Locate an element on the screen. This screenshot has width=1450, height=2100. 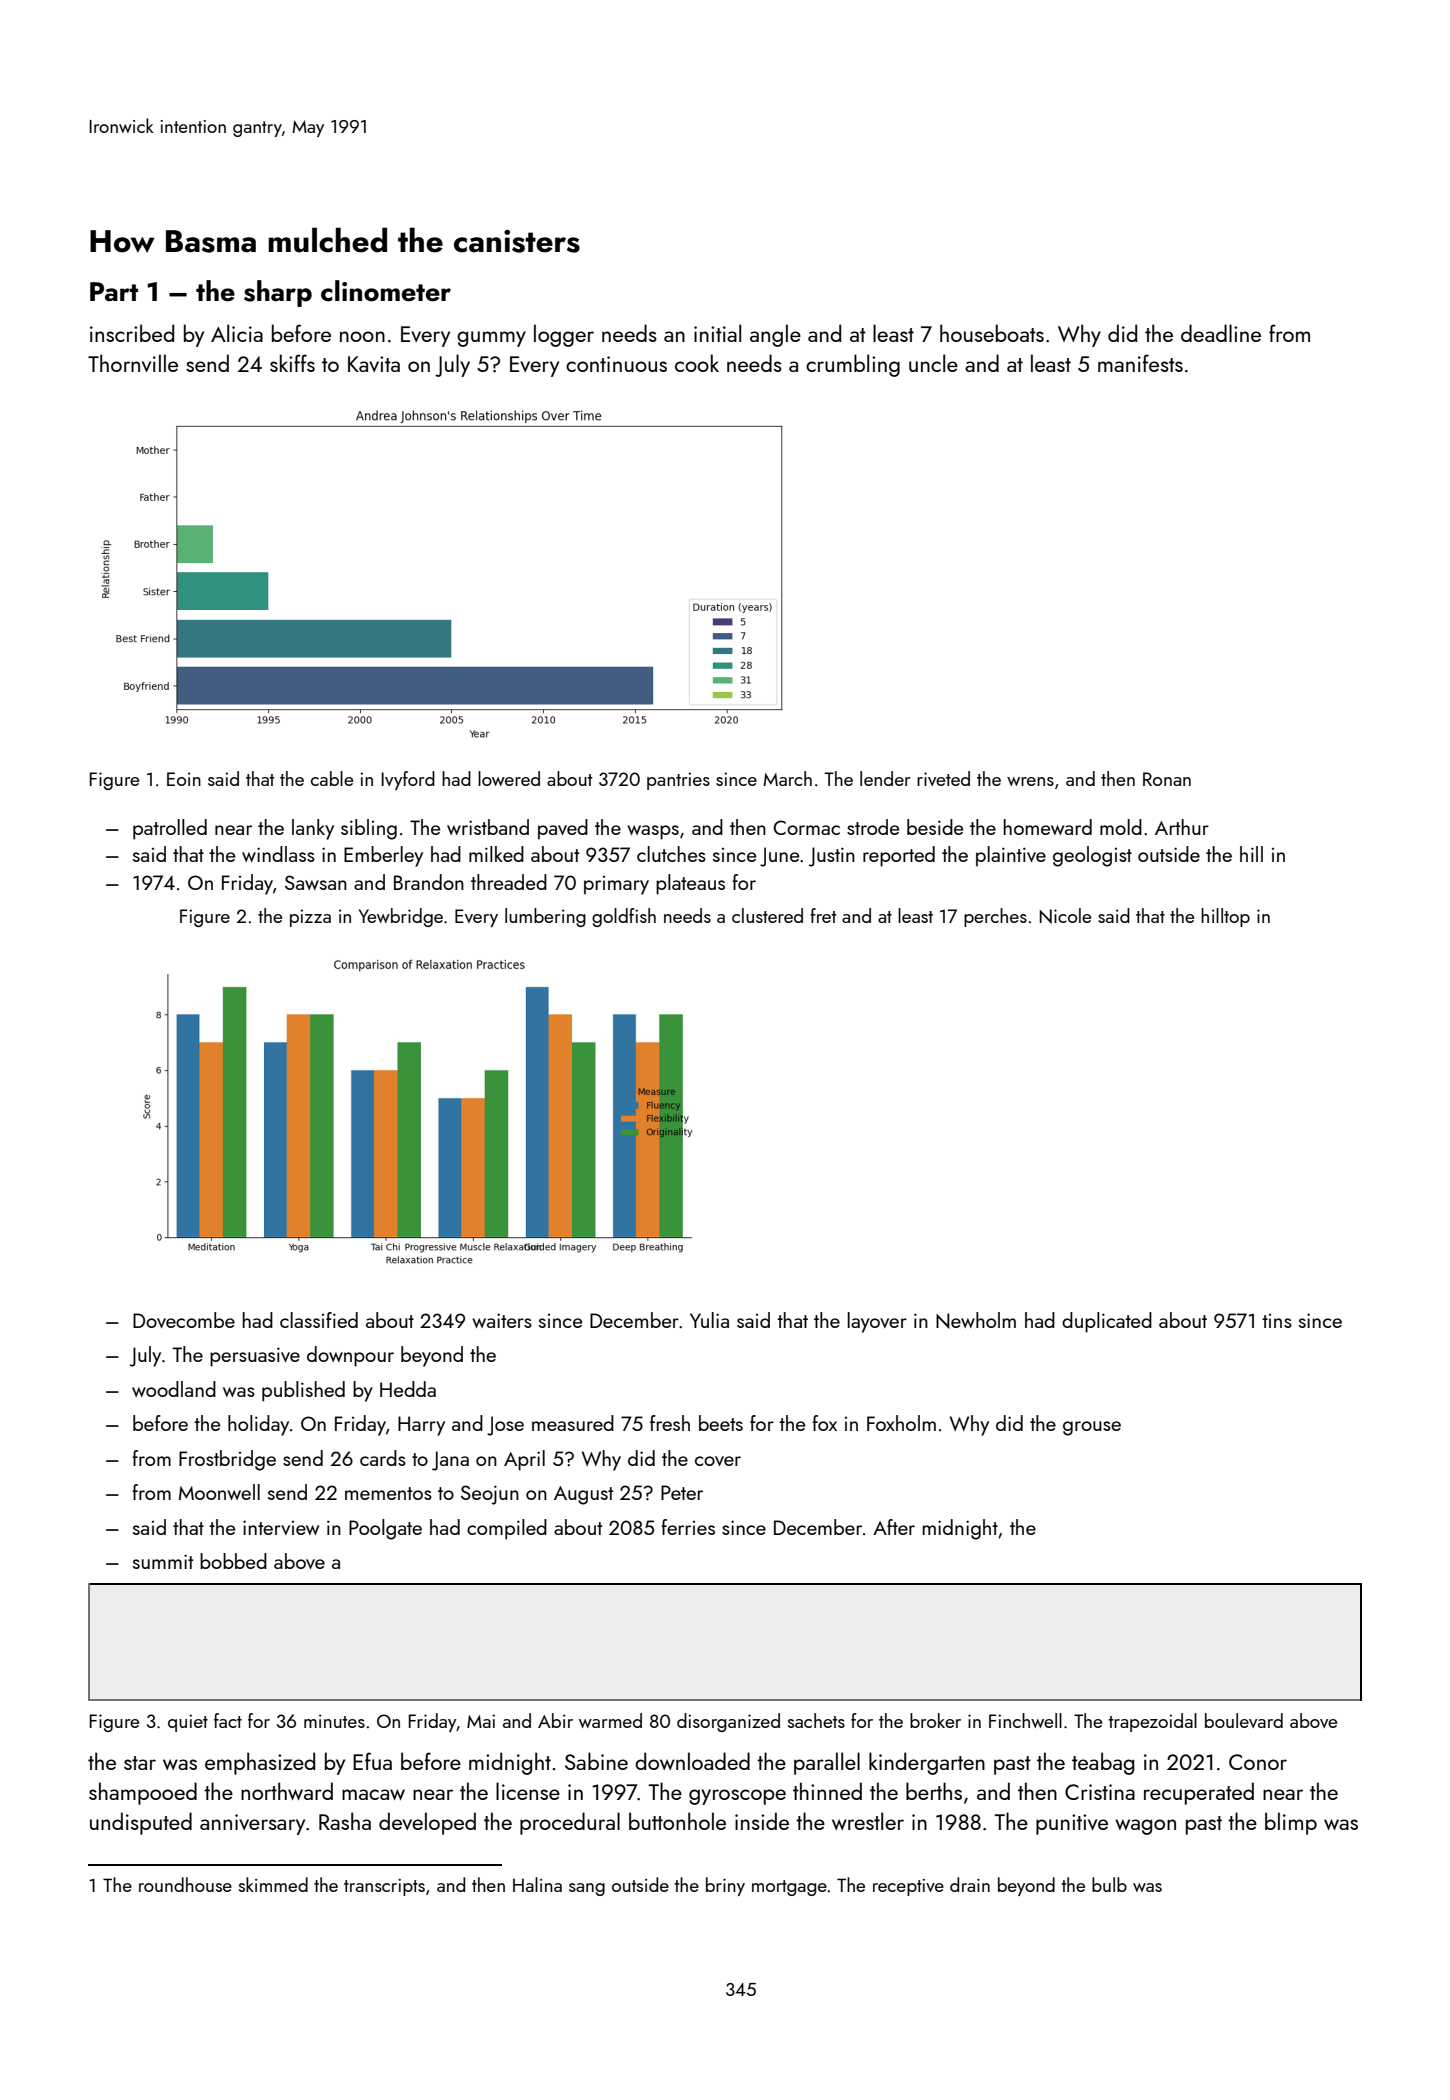
receptive is located at coordinates (908, 1887).
